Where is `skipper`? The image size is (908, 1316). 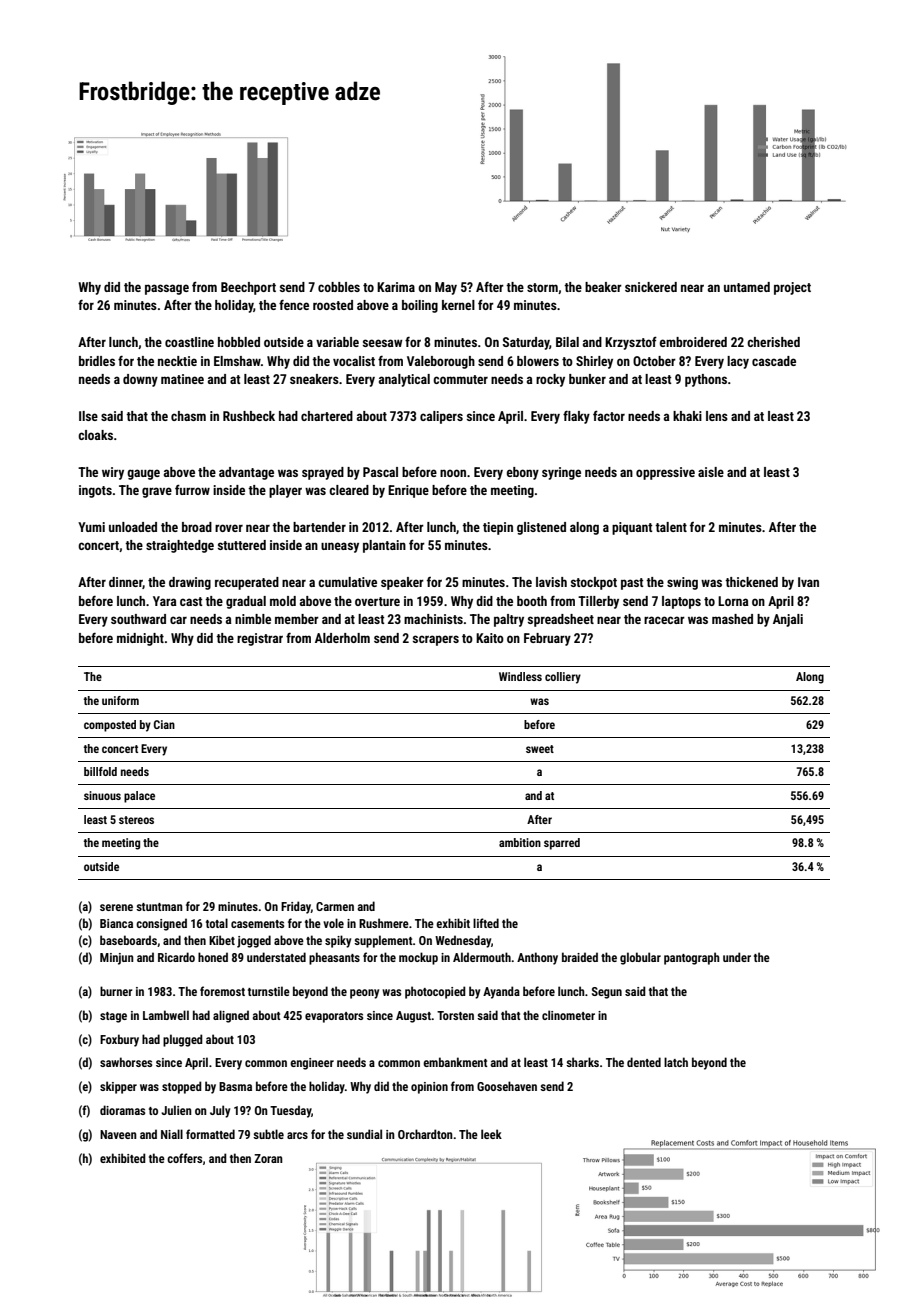 skipper is located at coordinates (118, 1087).
